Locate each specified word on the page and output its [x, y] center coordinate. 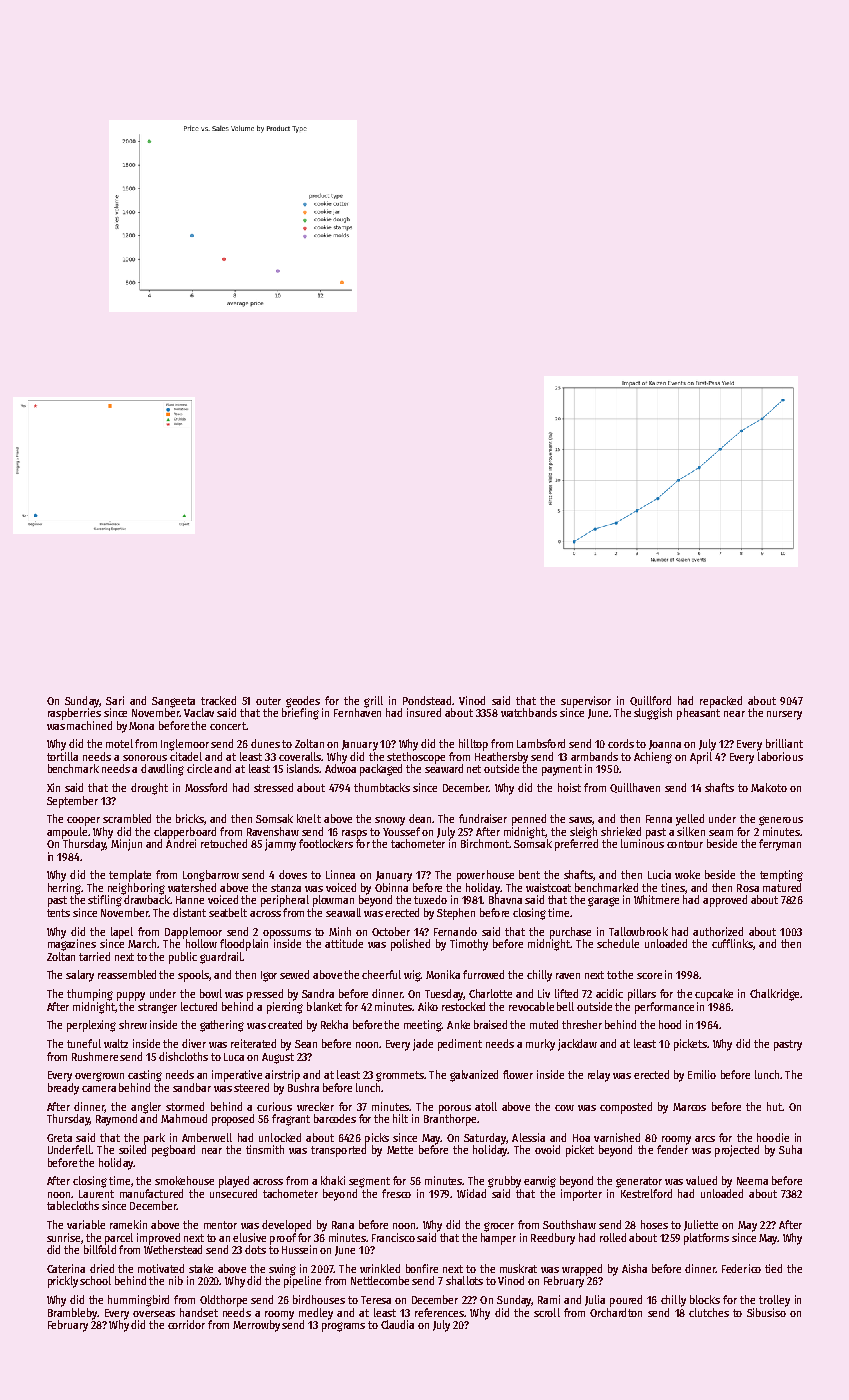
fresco [396, 1193]
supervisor [586, 702]
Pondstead [427, 700]
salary [80, 976]
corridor [186, 1324]
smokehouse [184, 1180]
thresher [582, 1024]
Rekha [334, 1024]
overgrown [99, 1077]
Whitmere [656, 899]
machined [89, 725]
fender [672, 1149]
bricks [190, 818]
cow [564, 1108]
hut [774, 1106]
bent [529, 874]
